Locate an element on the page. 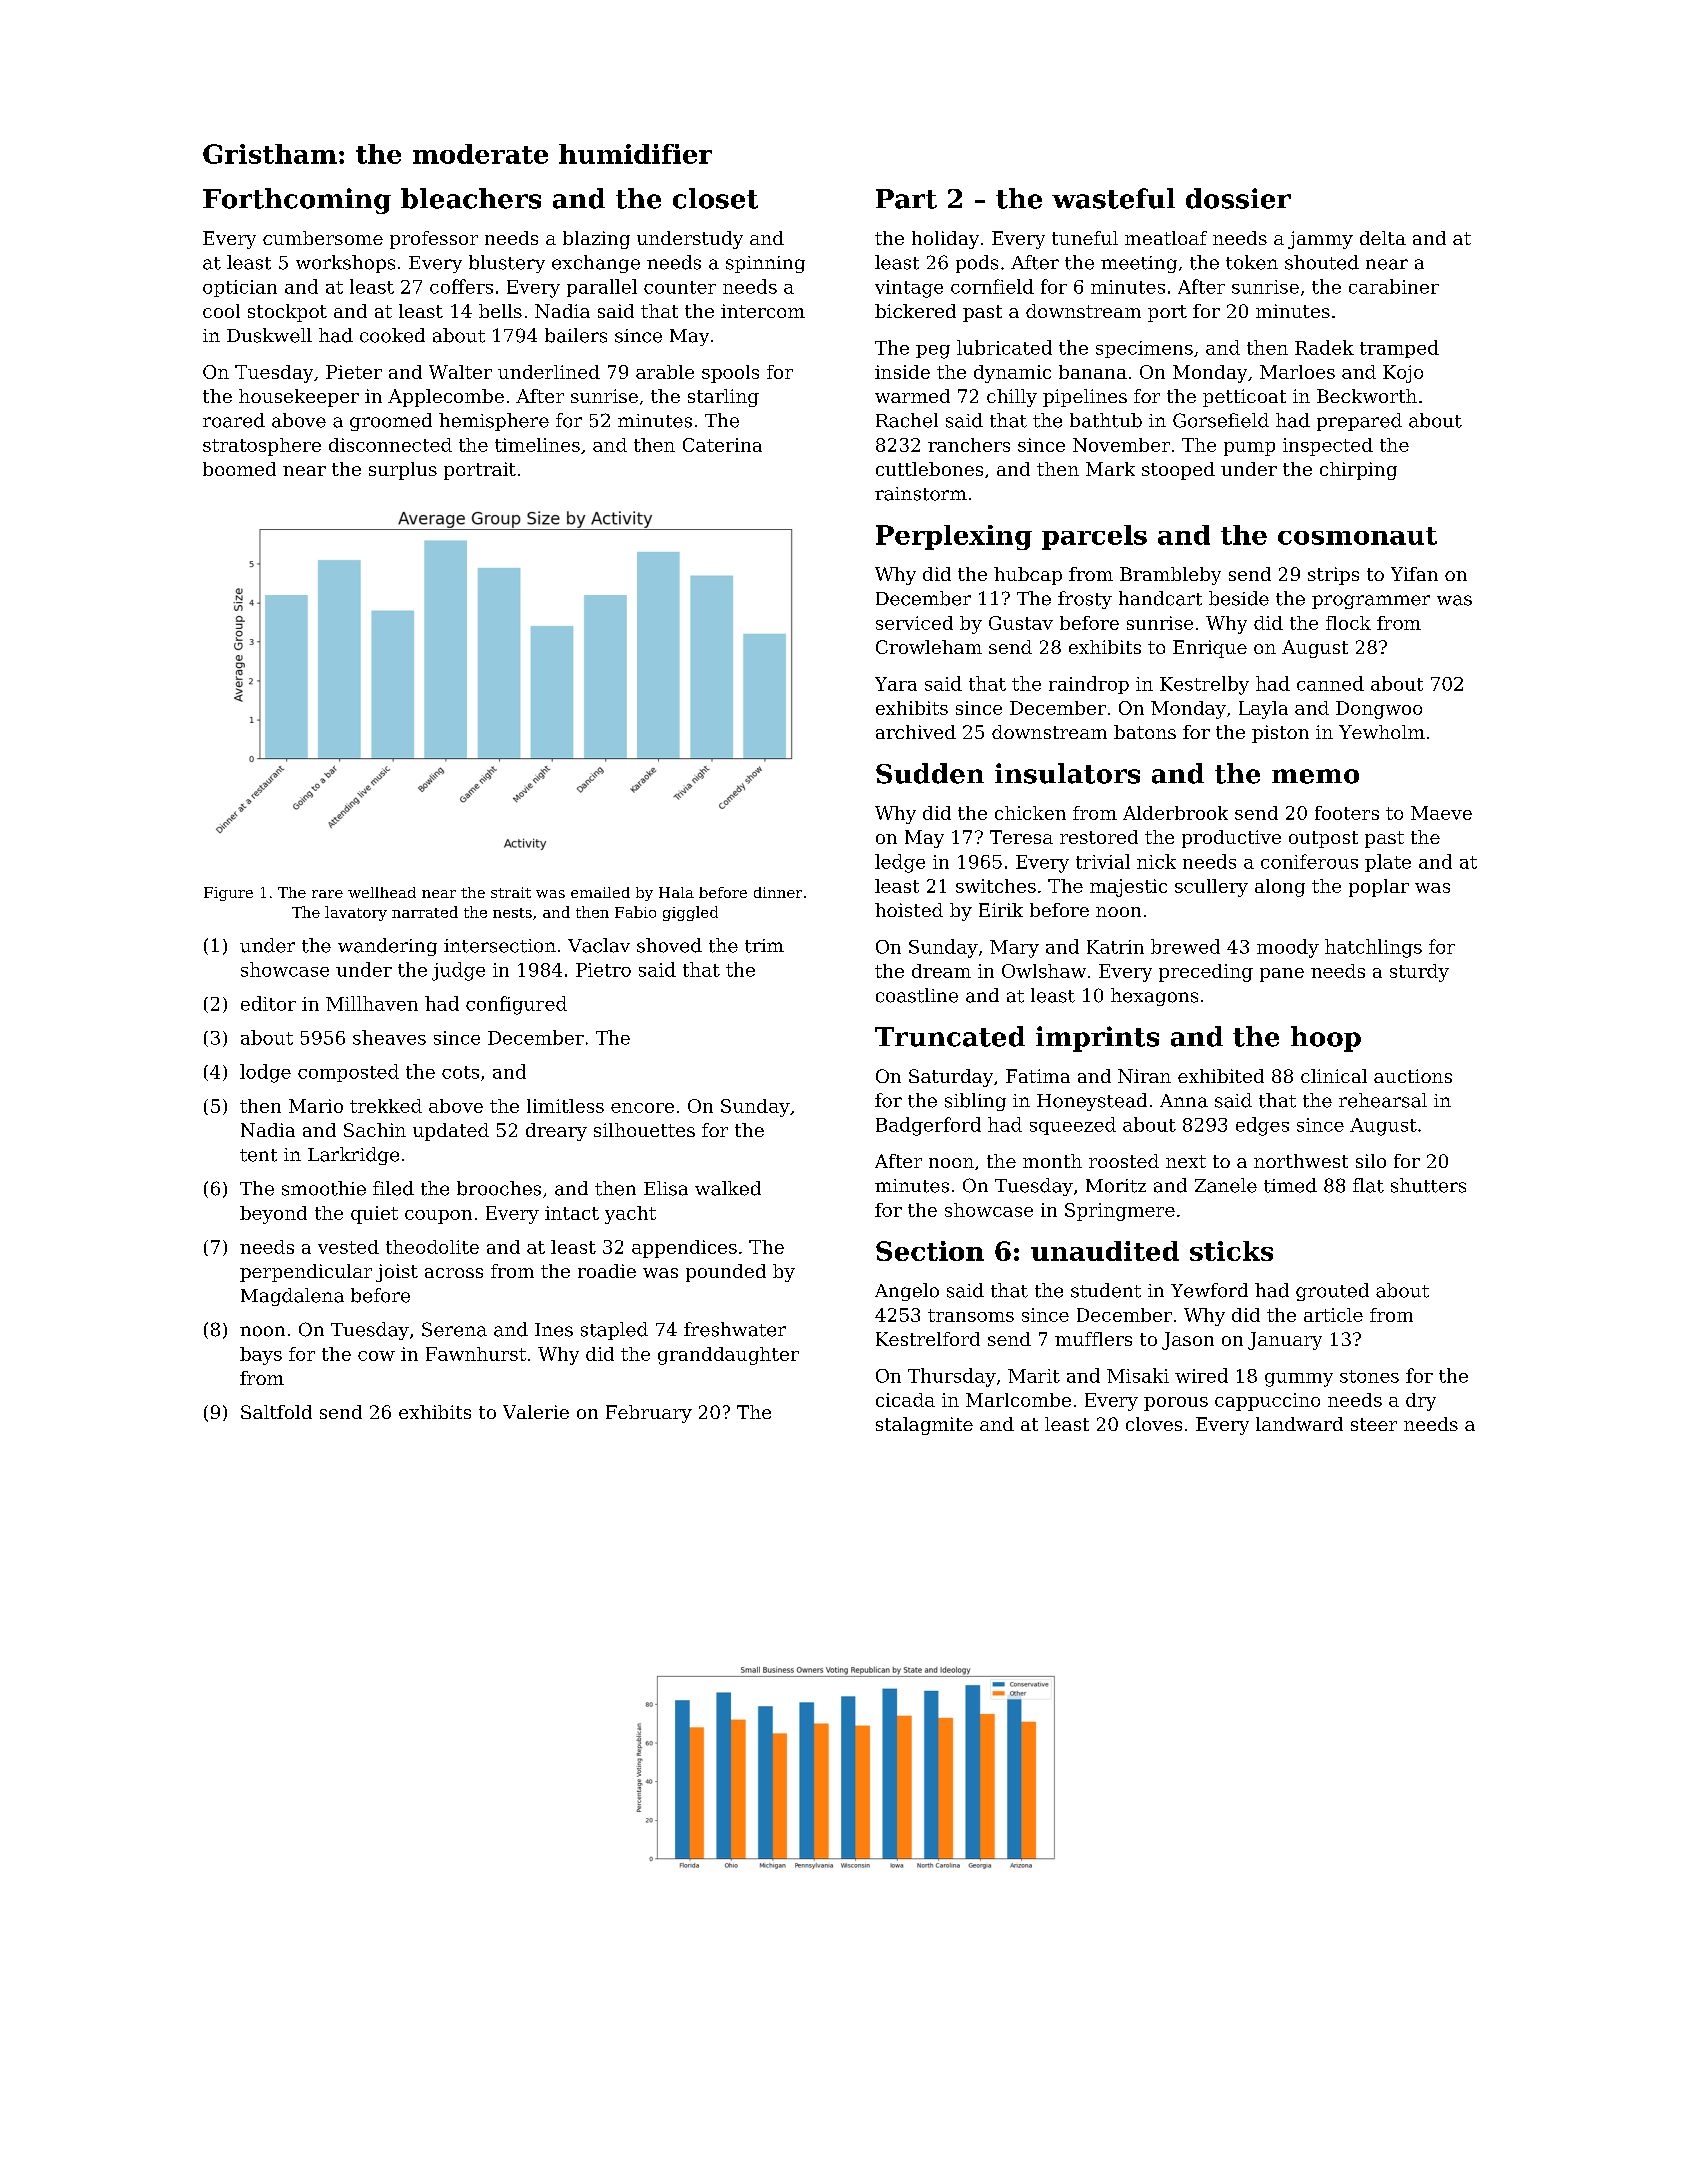  inspected is located at coordinates (1328, 447).
